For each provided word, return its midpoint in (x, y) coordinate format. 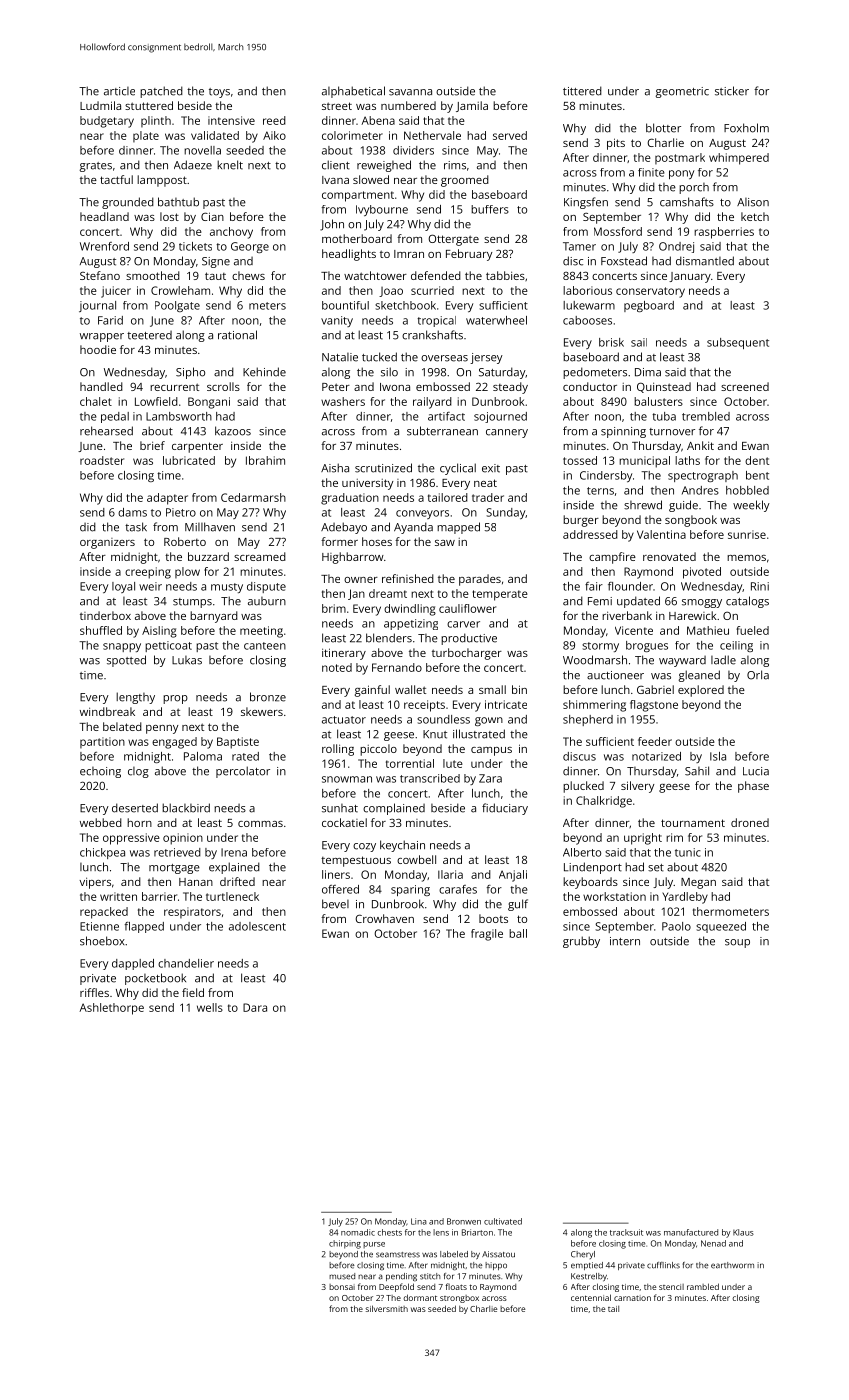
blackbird (186, 808)
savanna (410, 92)
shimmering (594, 706)
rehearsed (106, 431)
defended (436, 275)
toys (219, 93)
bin (519, 689)
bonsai (342, 1287)
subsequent (738, 343)
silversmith (387, 1308)
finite (651, 172)
